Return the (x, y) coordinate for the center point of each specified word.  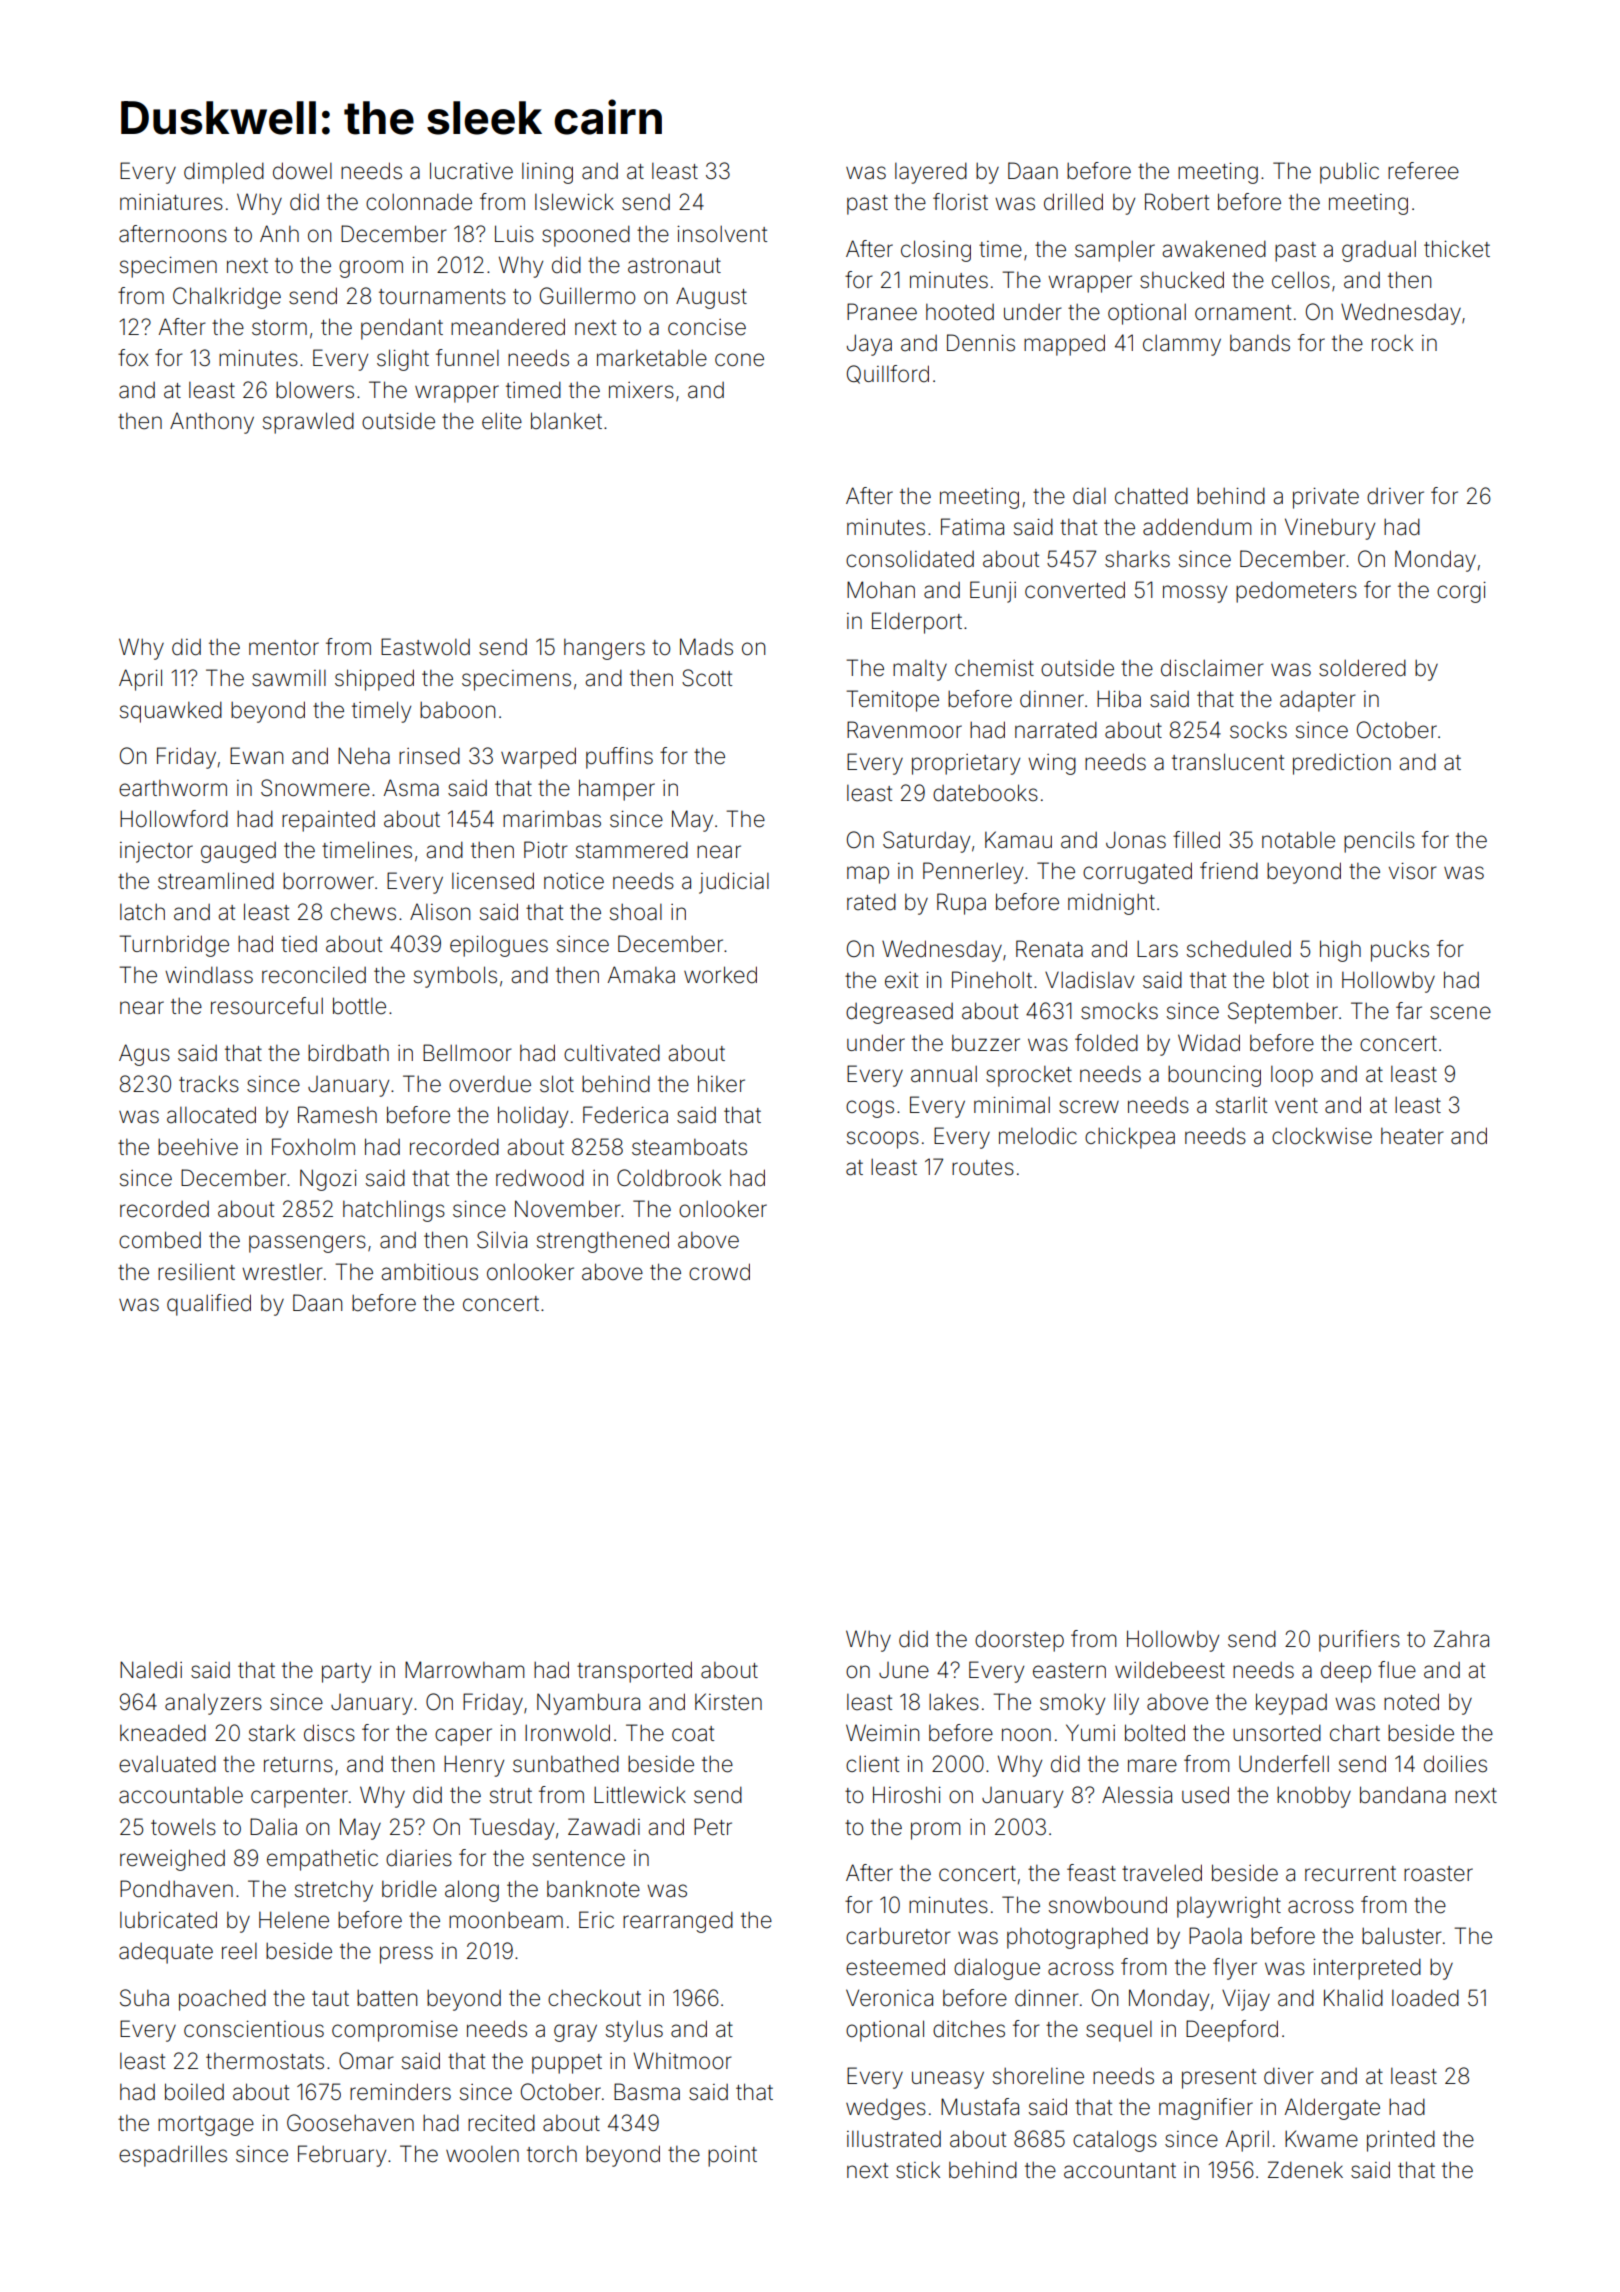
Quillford (888, 374)
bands (1260, 343)
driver (1395, 496)
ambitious (429, 1272)
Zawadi (604, 1827)
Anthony (212, 423)
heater (1412, 1136)
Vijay (1246, 2000)
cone (739, 360)
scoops (883, 1140)
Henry (474, 1766)
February (342, 2156)
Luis (514, 233)
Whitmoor (683, 2060)
